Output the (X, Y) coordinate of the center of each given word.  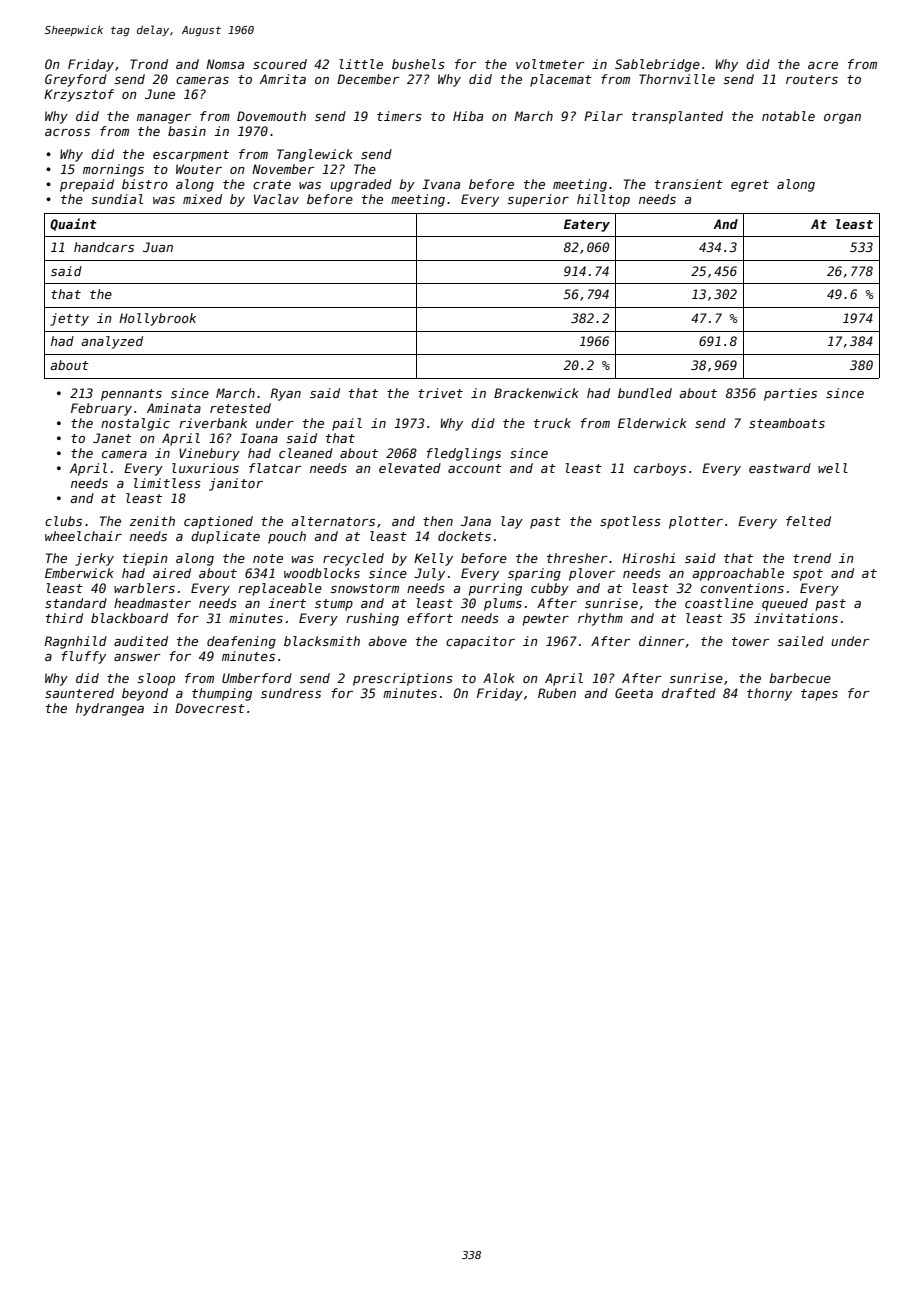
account (475, 468)
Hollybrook (157, 319)
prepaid (87, 185)
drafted (689, 693)
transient (689, 184)
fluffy (83, 657)
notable (788, 116)
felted (808, 521)
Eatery (587, 225)
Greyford (76, 80)
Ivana (441, 184)
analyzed (112, 342)
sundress (291, 693)
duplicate (225, 537)
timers (399, 116)
